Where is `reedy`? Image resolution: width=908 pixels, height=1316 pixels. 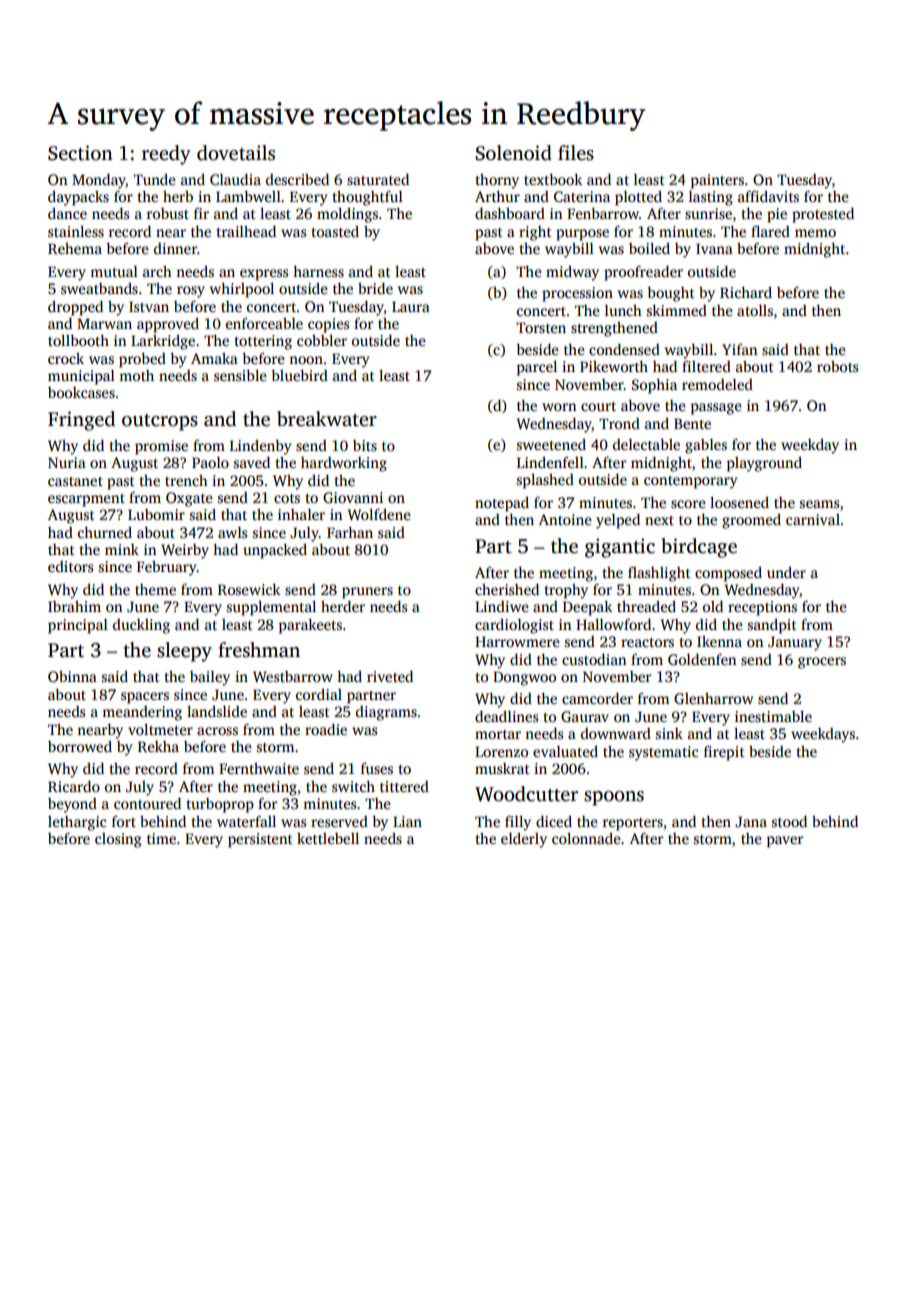
reedy is located at coordinates (166, 155).
